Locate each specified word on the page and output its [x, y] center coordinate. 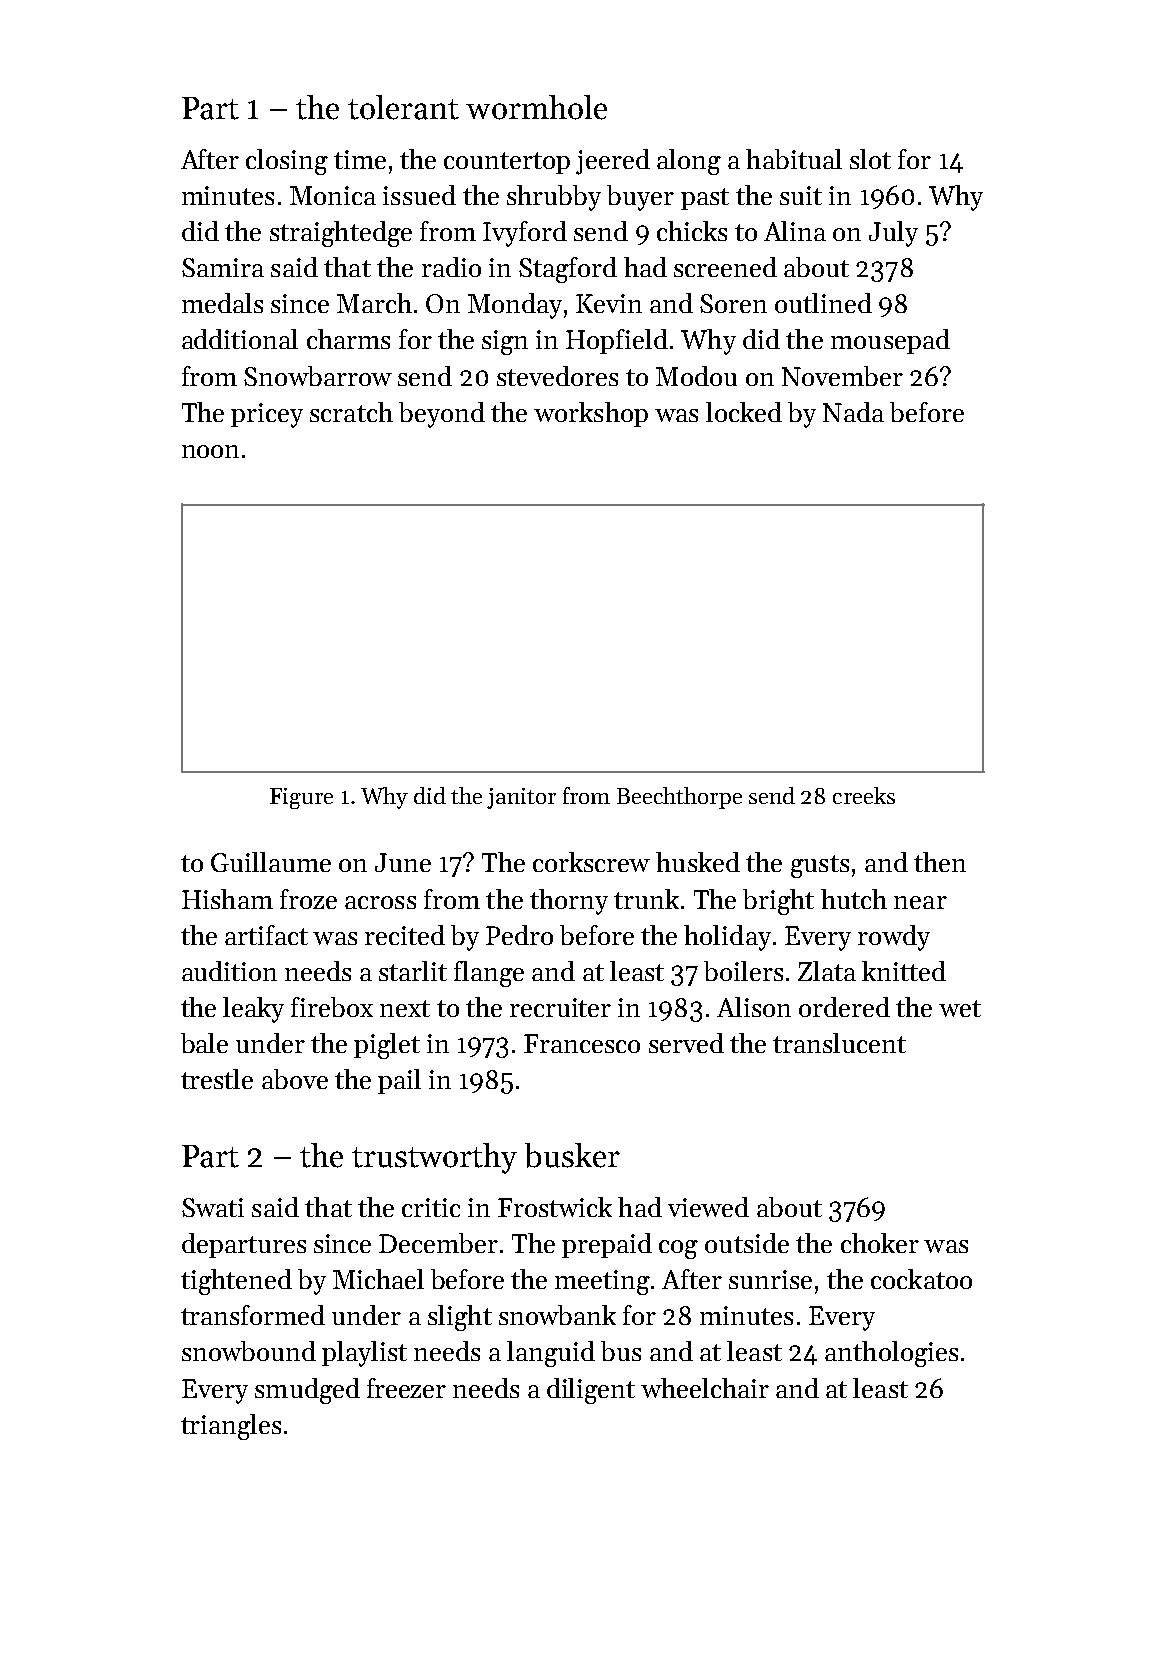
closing [287, 162]
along [689, 162]
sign [505, 342]
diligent [591, 1391]
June [403, 862]
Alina [795, 231]
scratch [351, 412]
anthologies [891, 1354]
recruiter [560, 1007]
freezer [406, 1388]
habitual [794, 159]
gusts [820, 866]
